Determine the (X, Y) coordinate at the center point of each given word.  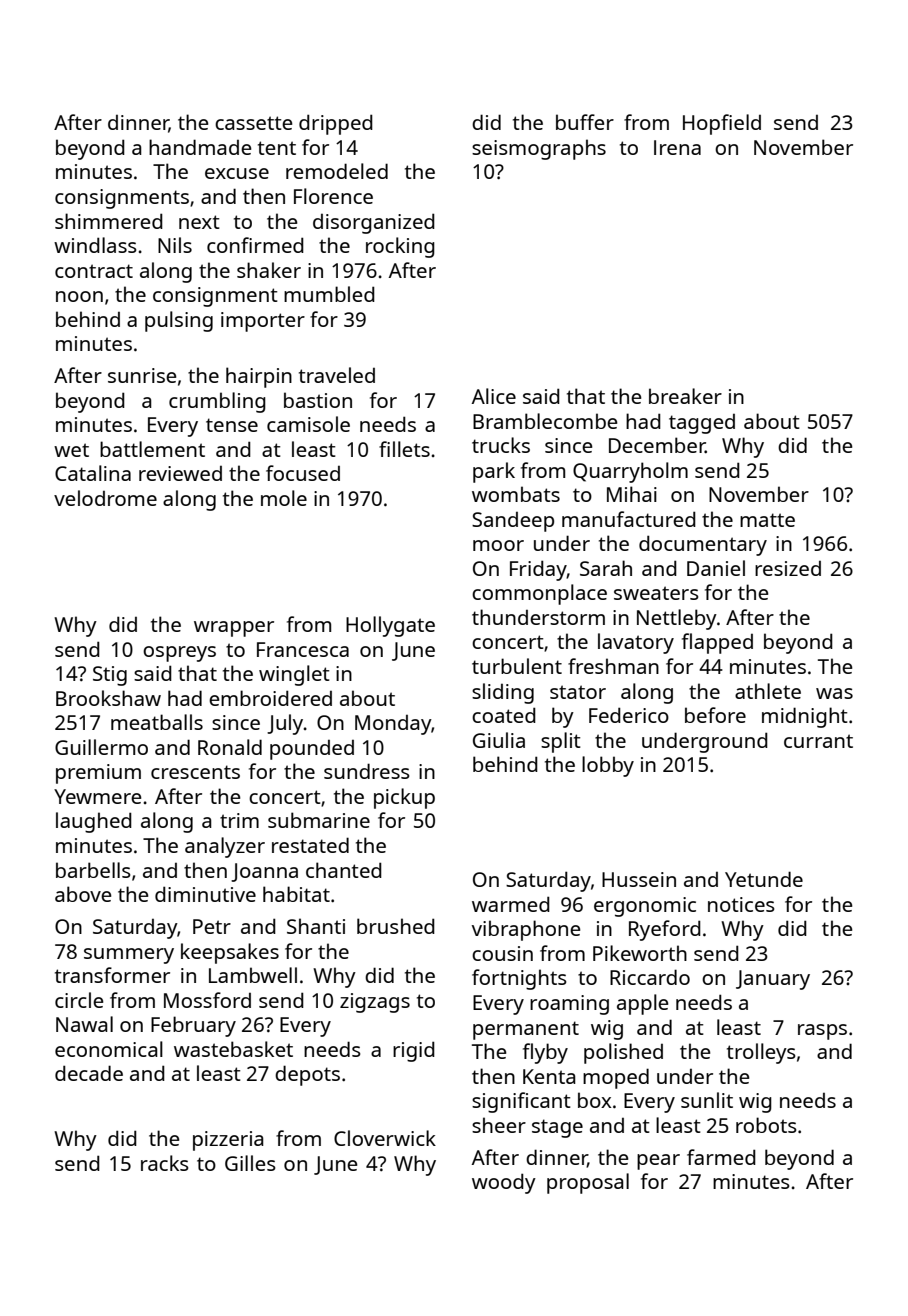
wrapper (234, 629)
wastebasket (233, 1049)
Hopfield (722, 124)
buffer (585, 122)
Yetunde (764, 879)
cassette (253, 123)
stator (578, 692)
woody (504, 1183)
